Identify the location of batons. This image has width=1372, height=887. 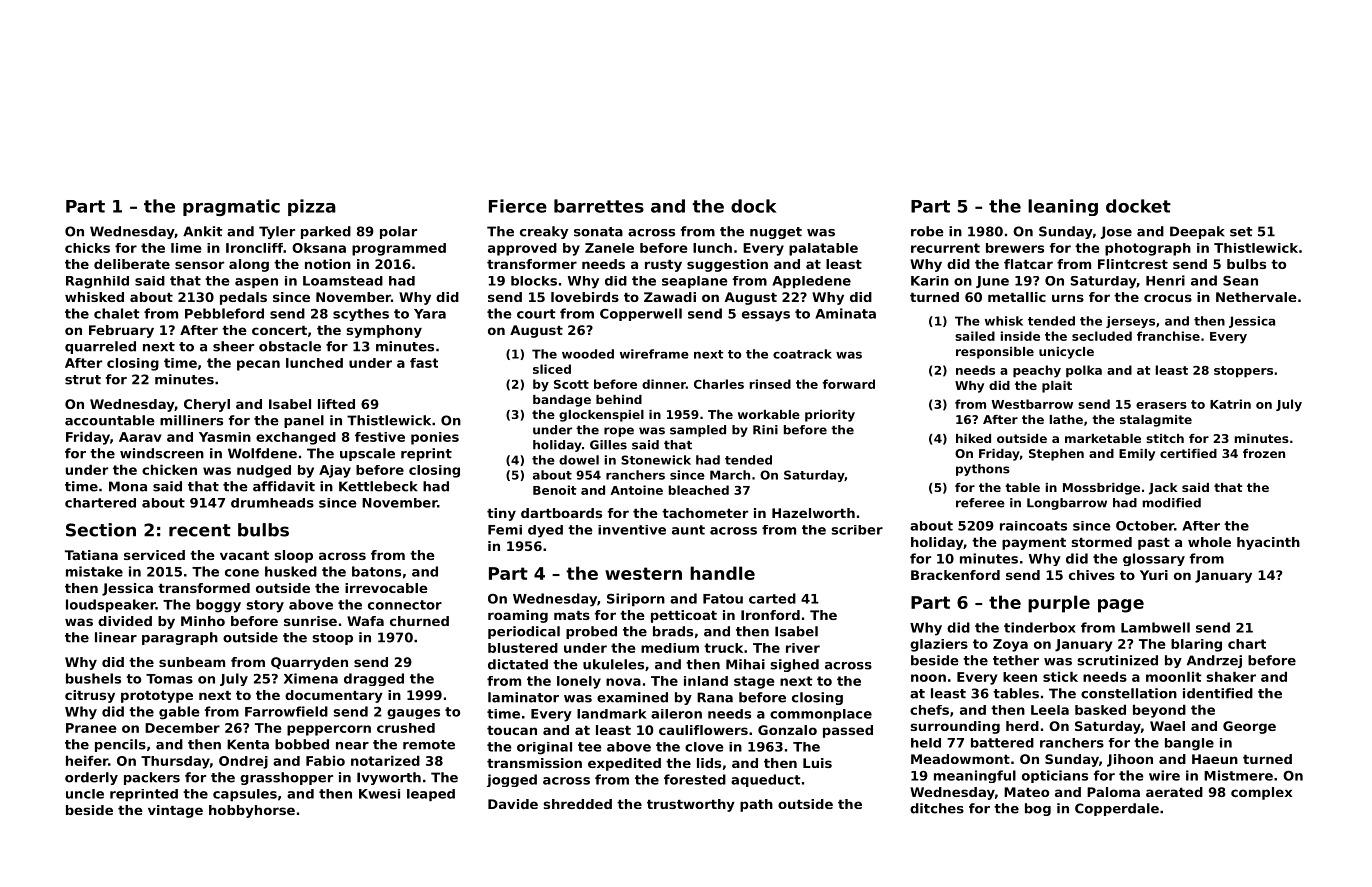
(376, 571).
